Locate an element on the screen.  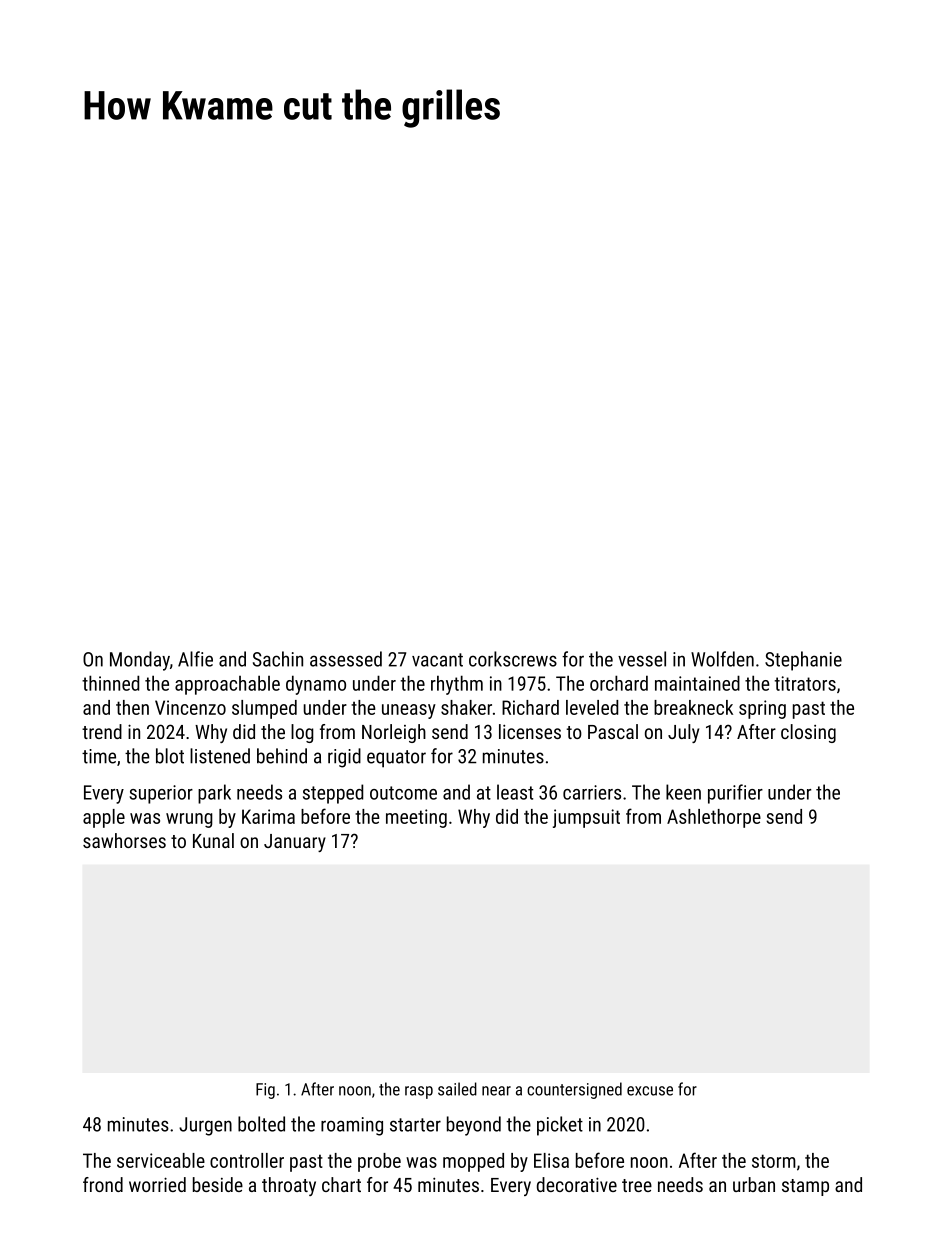
purifier is located at coordinates (735, 794).
